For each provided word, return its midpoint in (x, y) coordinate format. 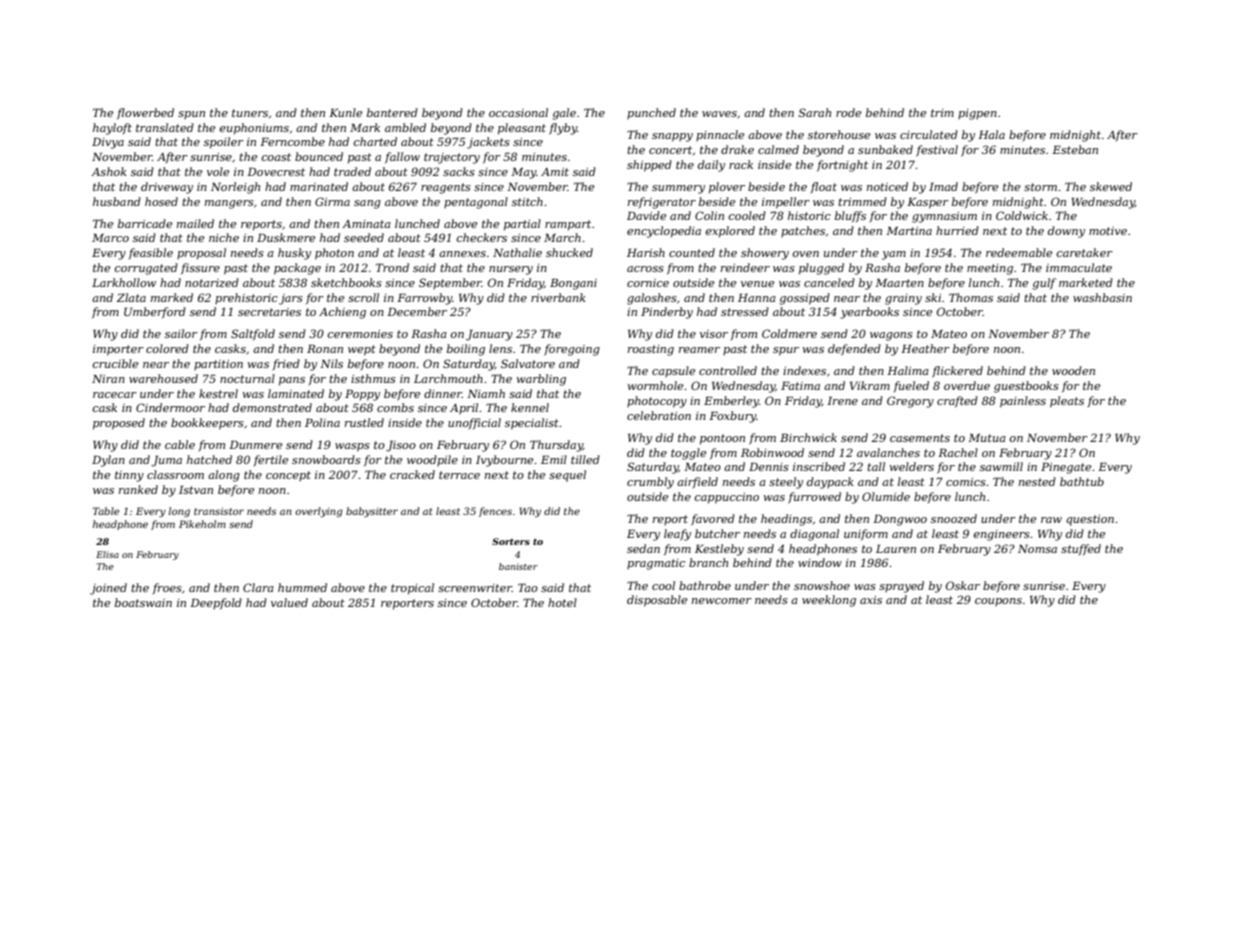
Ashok (109, 171)
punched (651, 113)
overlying (319, 512)
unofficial (474, 423)
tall (876, 466)
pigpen (977, 114)
